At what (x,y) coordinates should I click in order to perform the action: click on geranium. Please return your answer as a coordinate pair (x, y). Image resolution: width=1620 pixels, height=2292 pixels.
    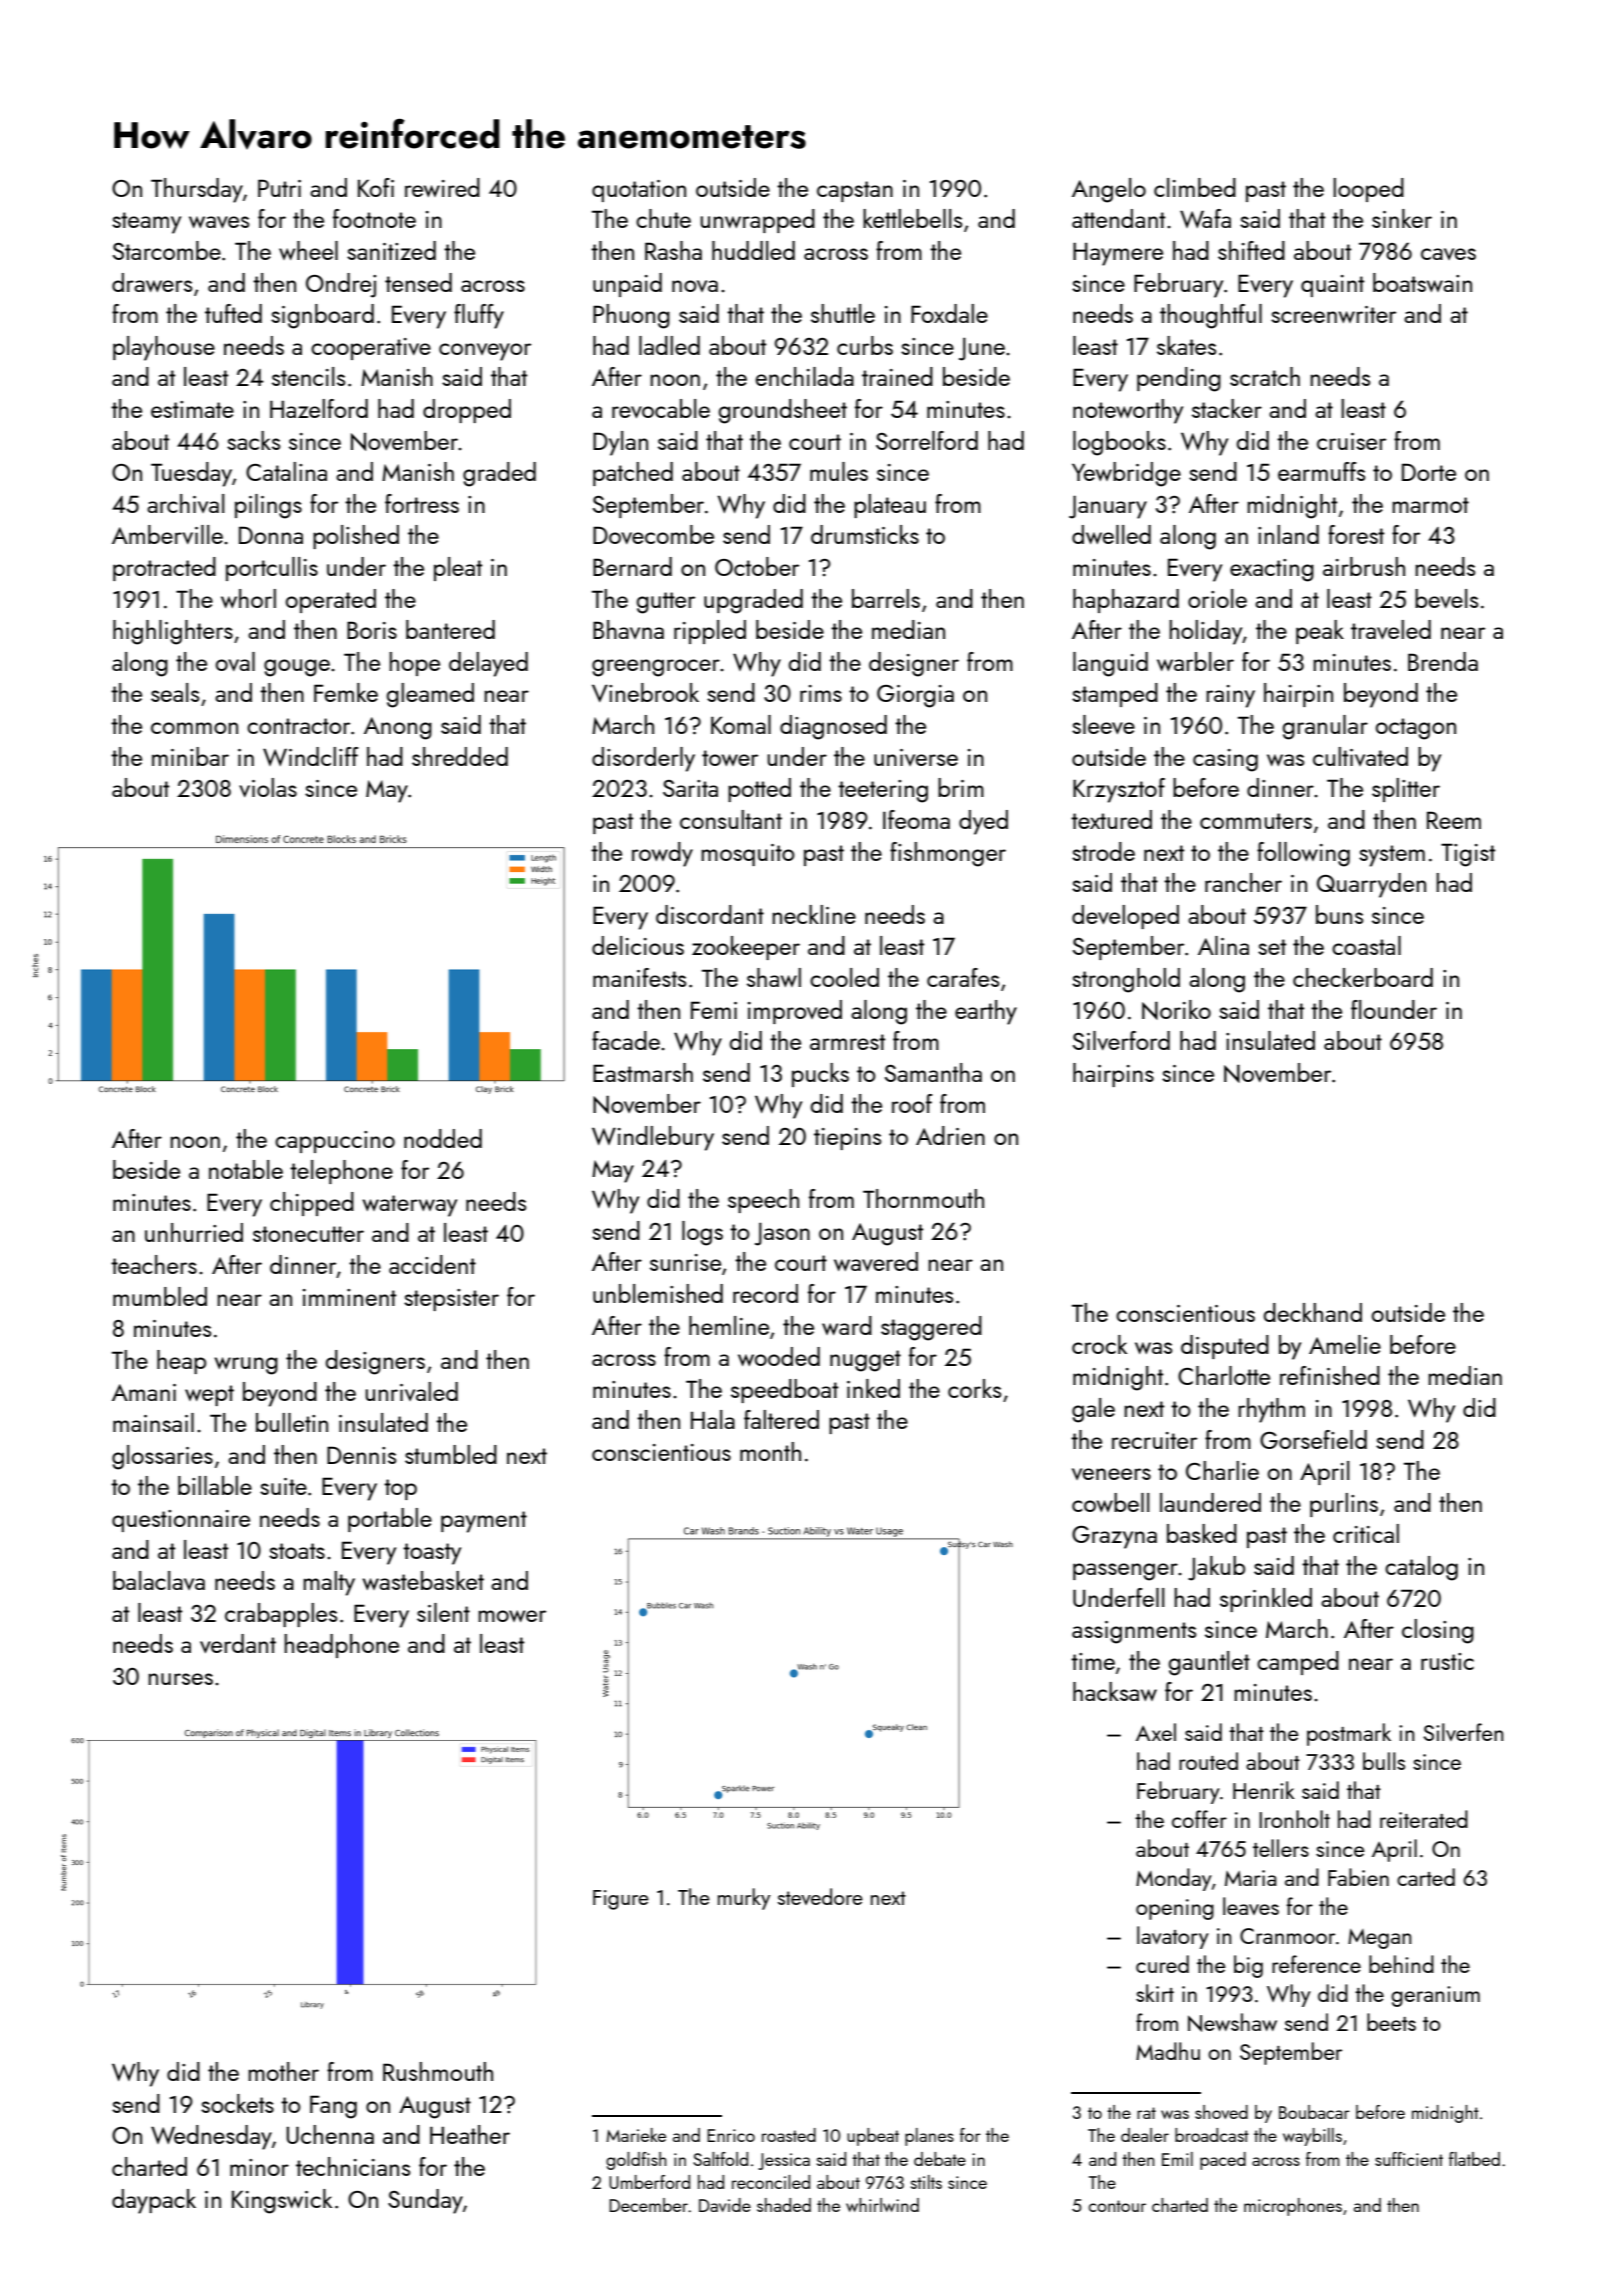
    Looking at the image, I should click on (1435, 1996).
